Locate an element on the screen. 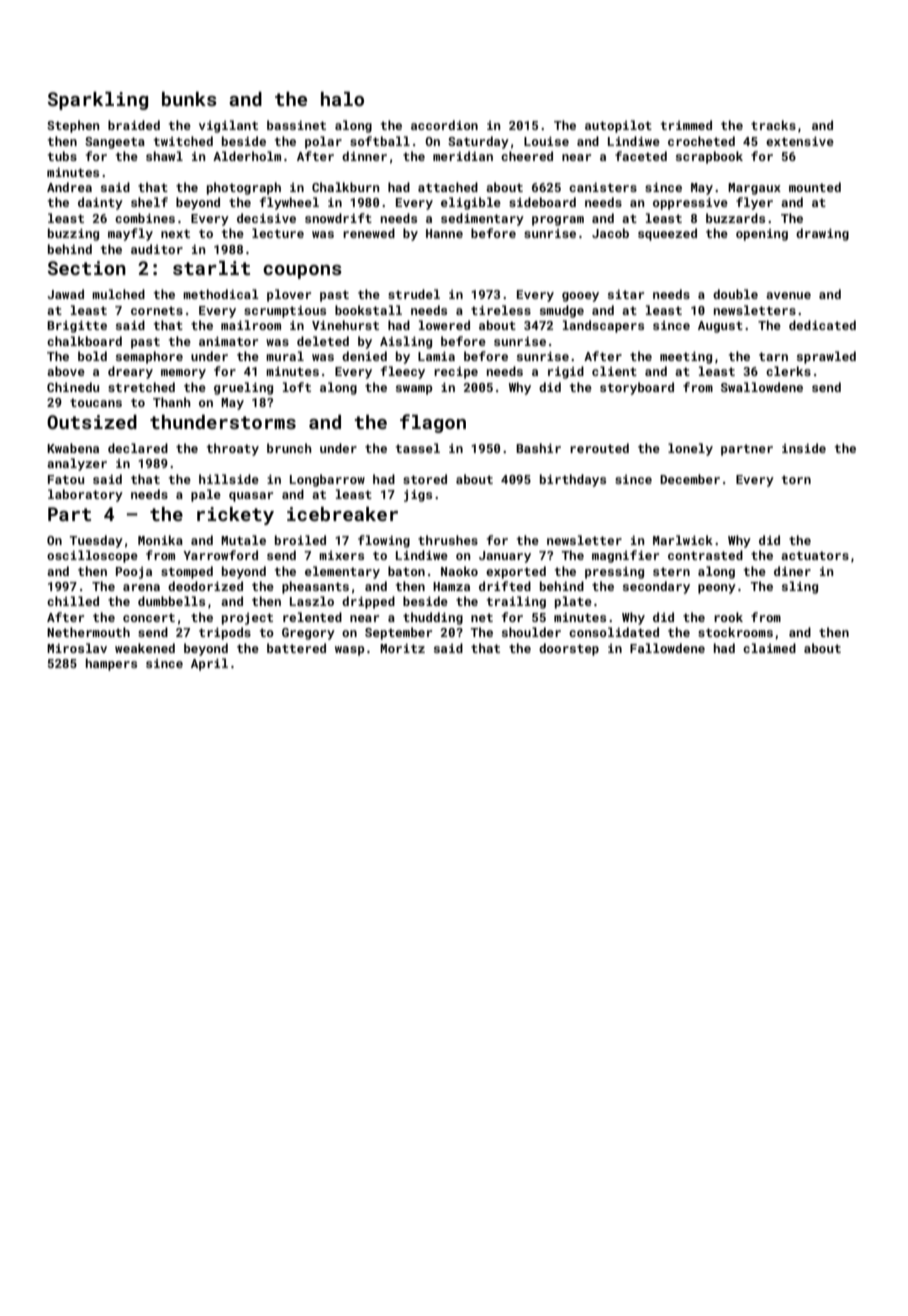 The width and height of the screenshot is (908, 1316). toucans is located at coordinates (96, 402).
